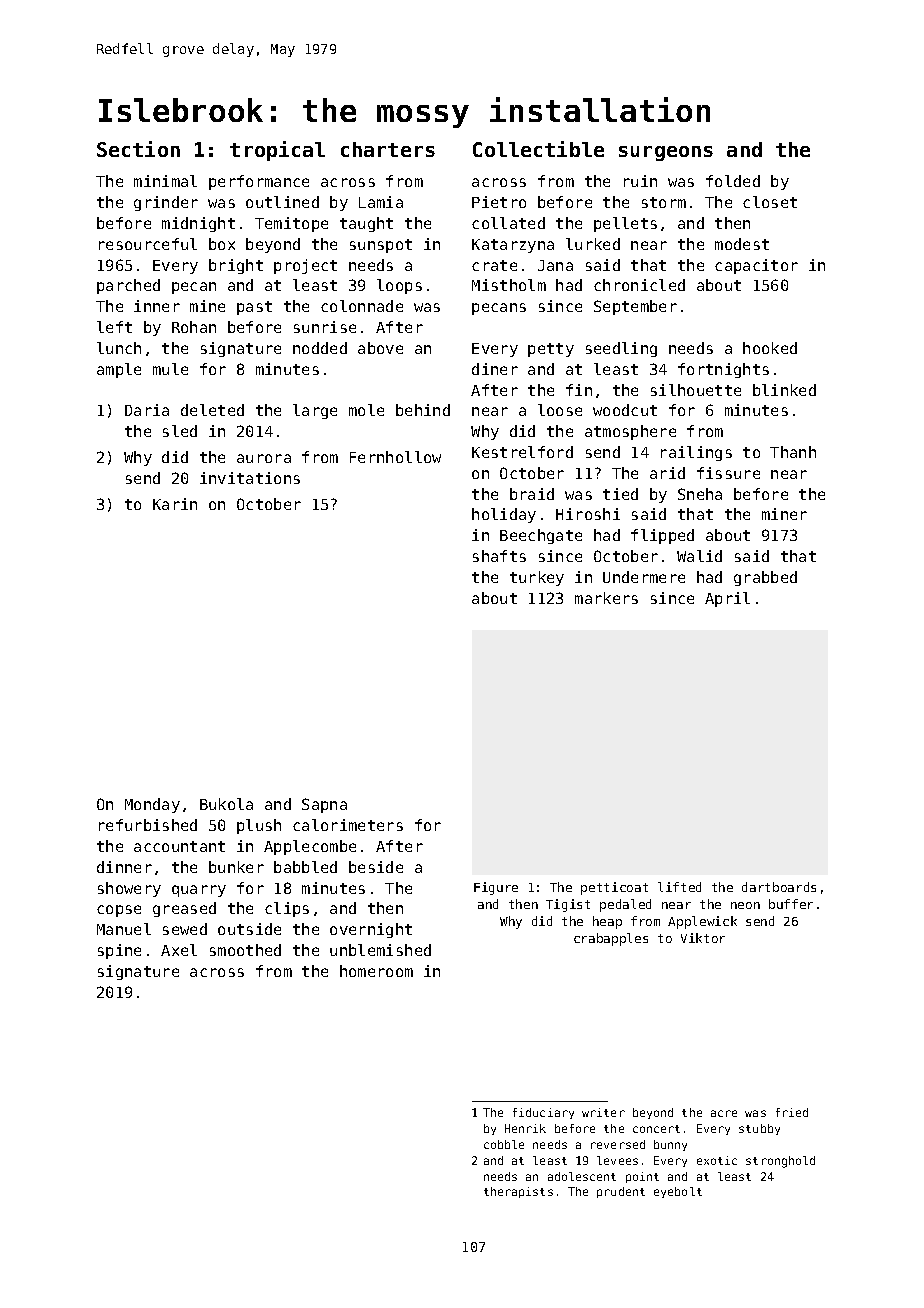  I want to click on fried, so click(792, 1112).
